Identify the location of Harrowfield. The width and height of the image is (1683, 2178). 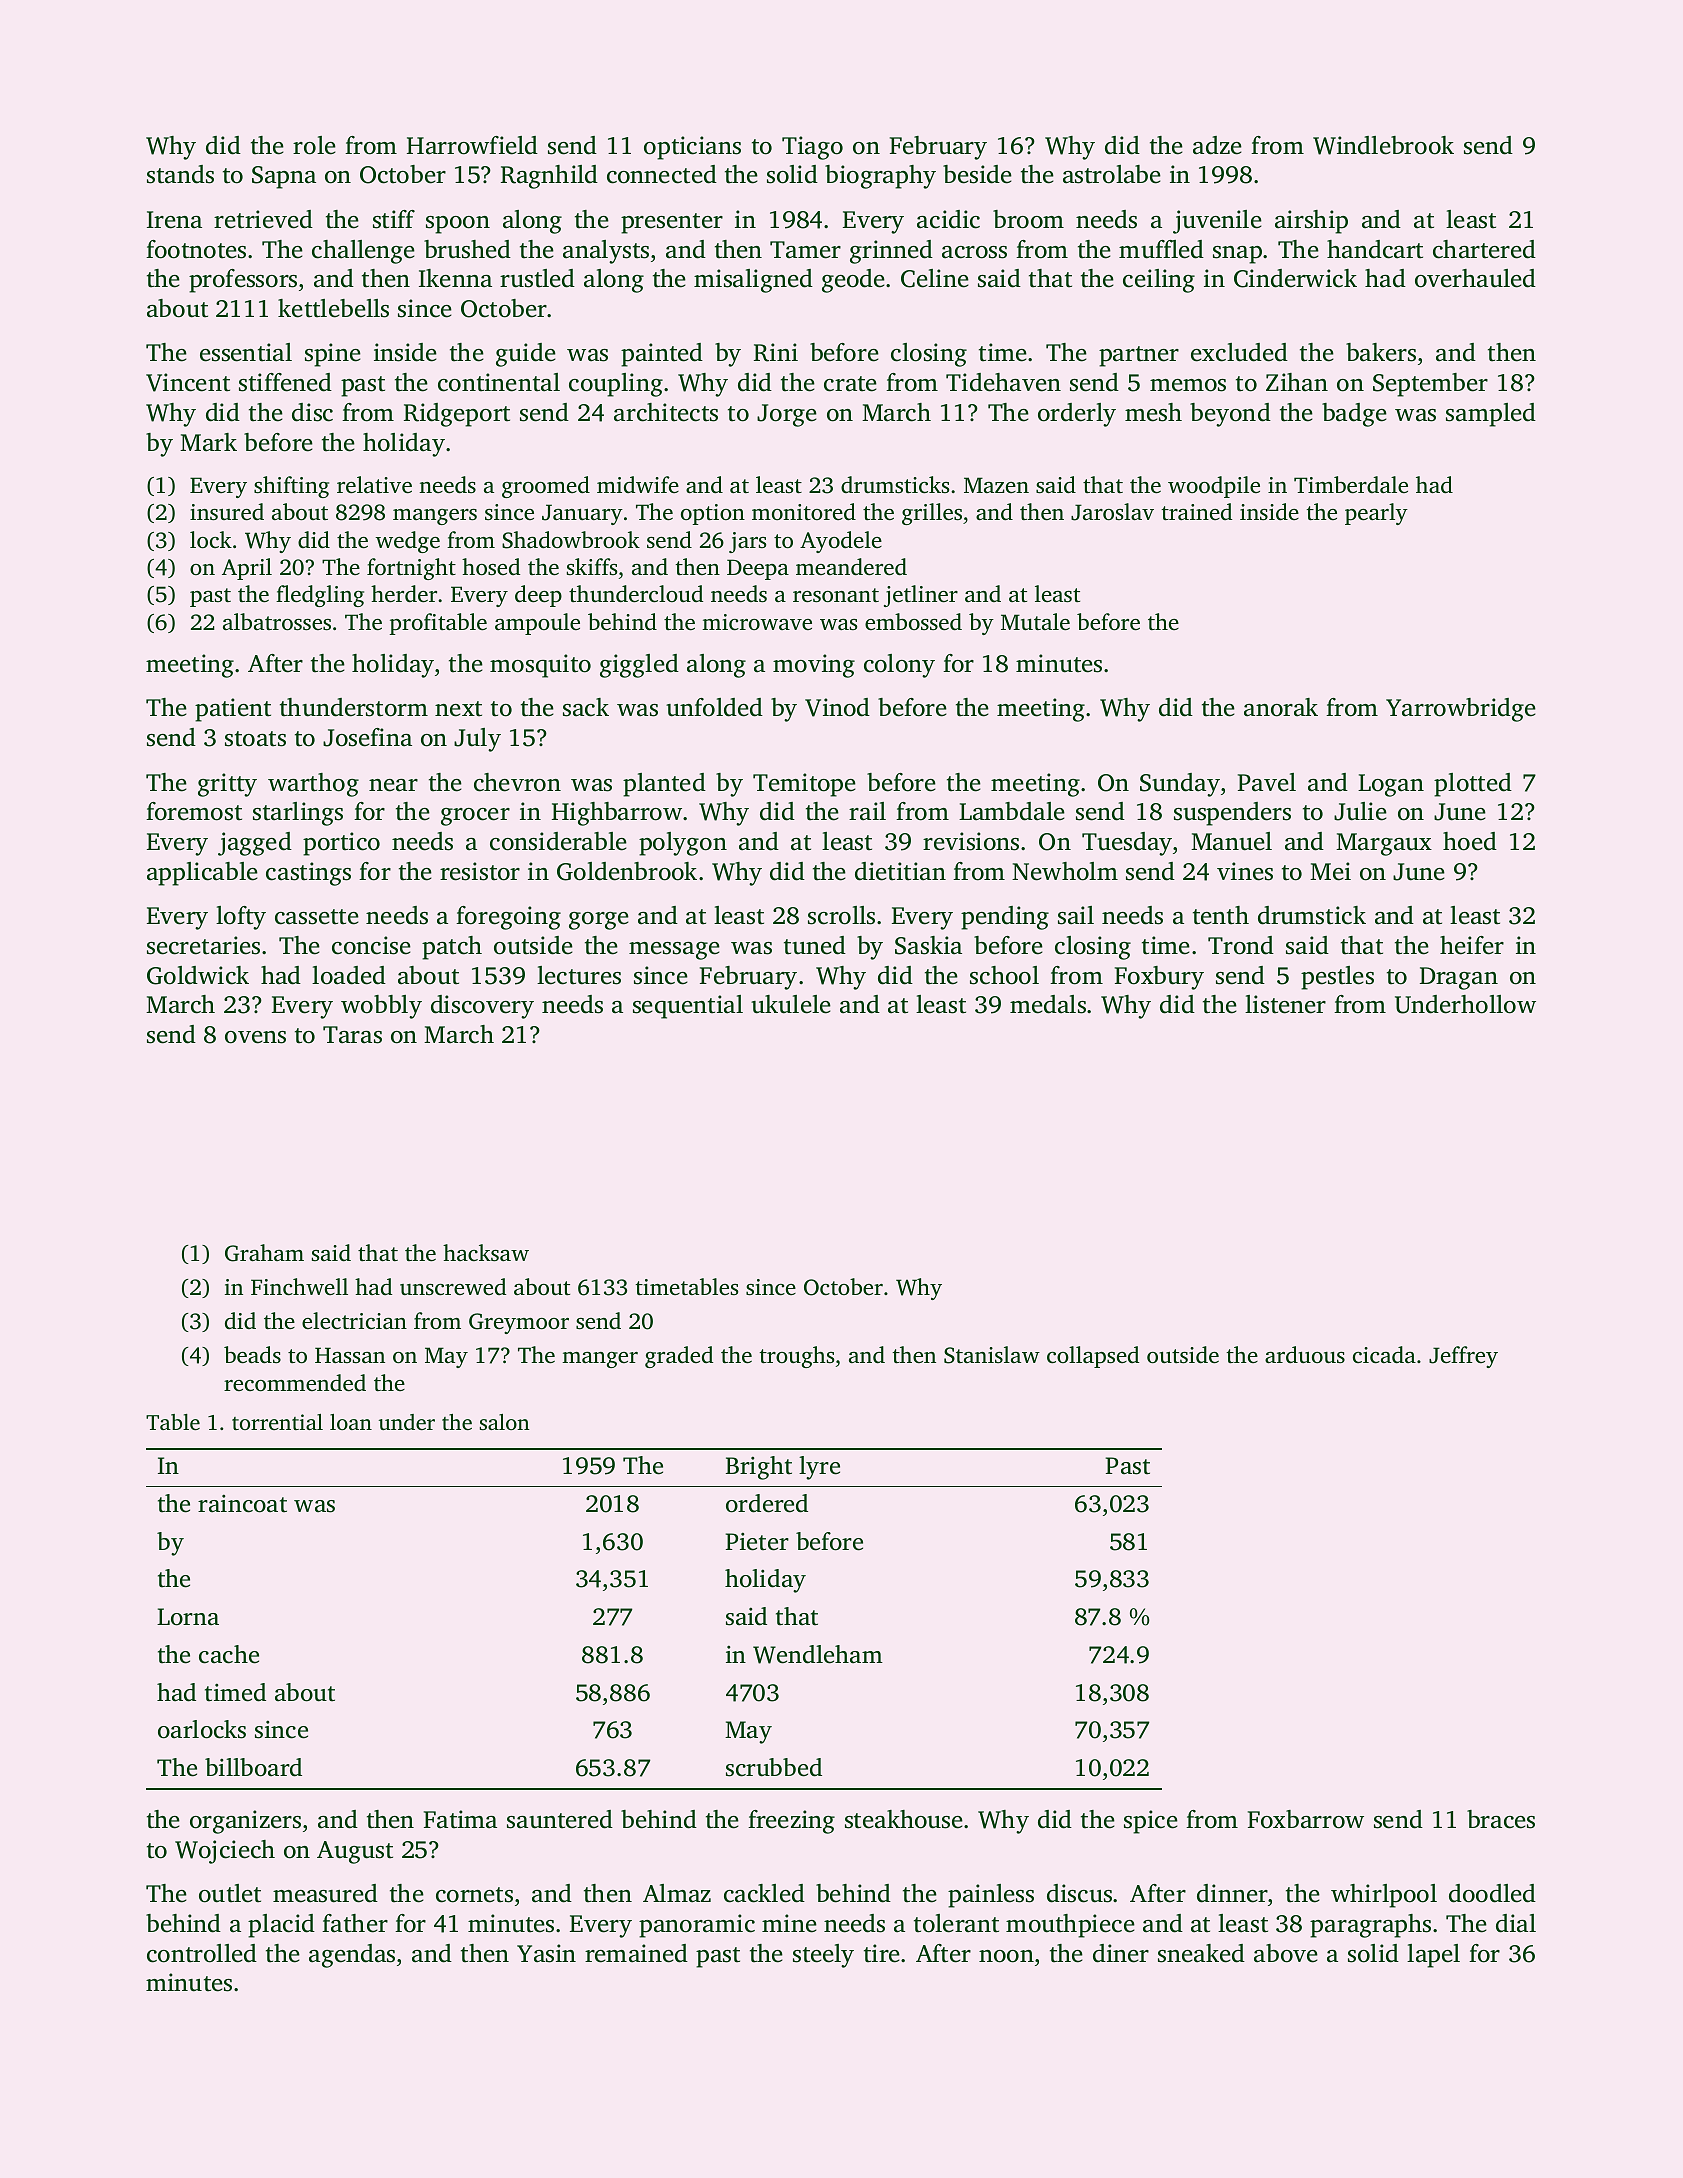
(472, 145).
